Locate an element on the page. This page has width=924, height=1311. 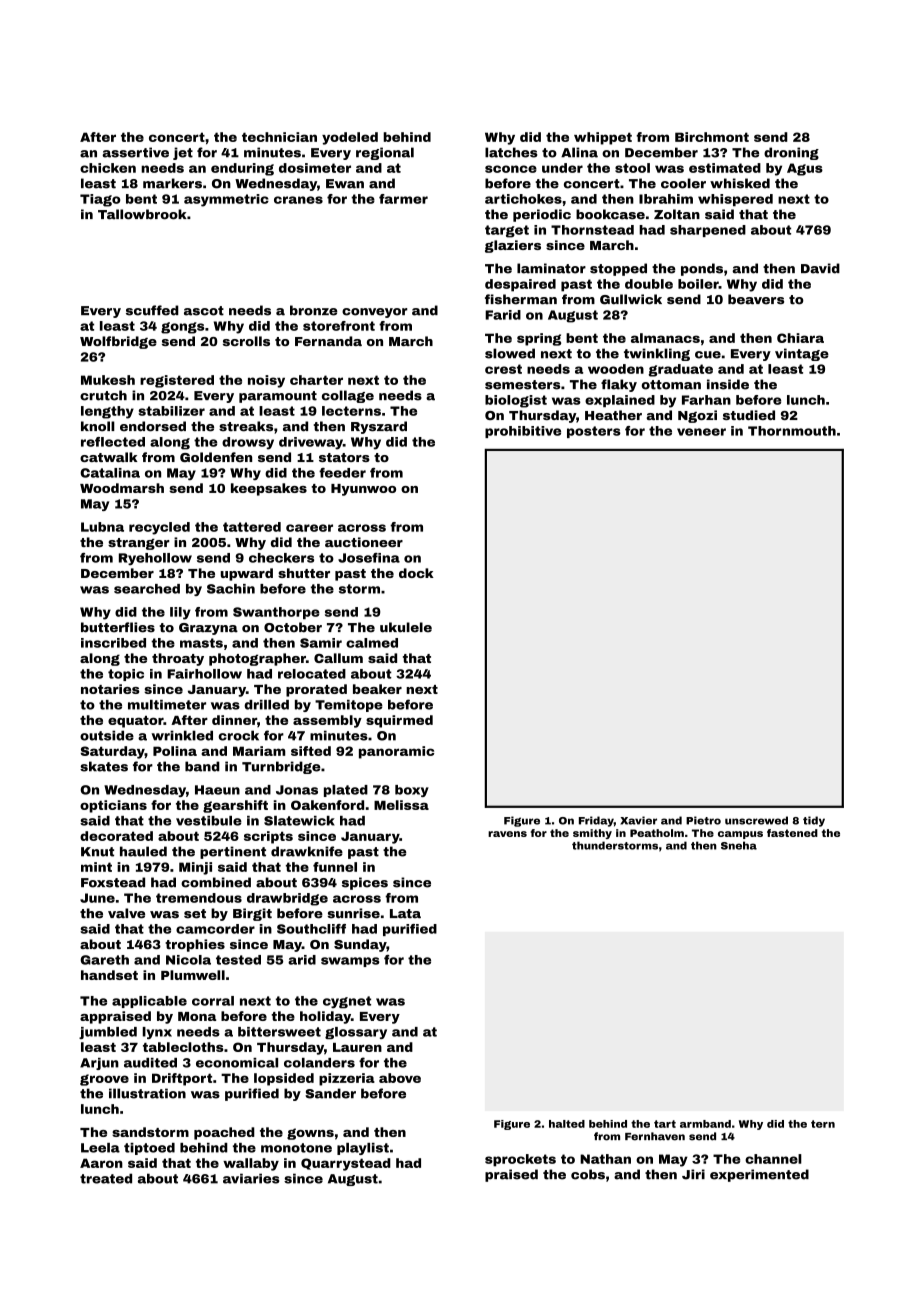
calmed is located at coordinates (372, 643).
